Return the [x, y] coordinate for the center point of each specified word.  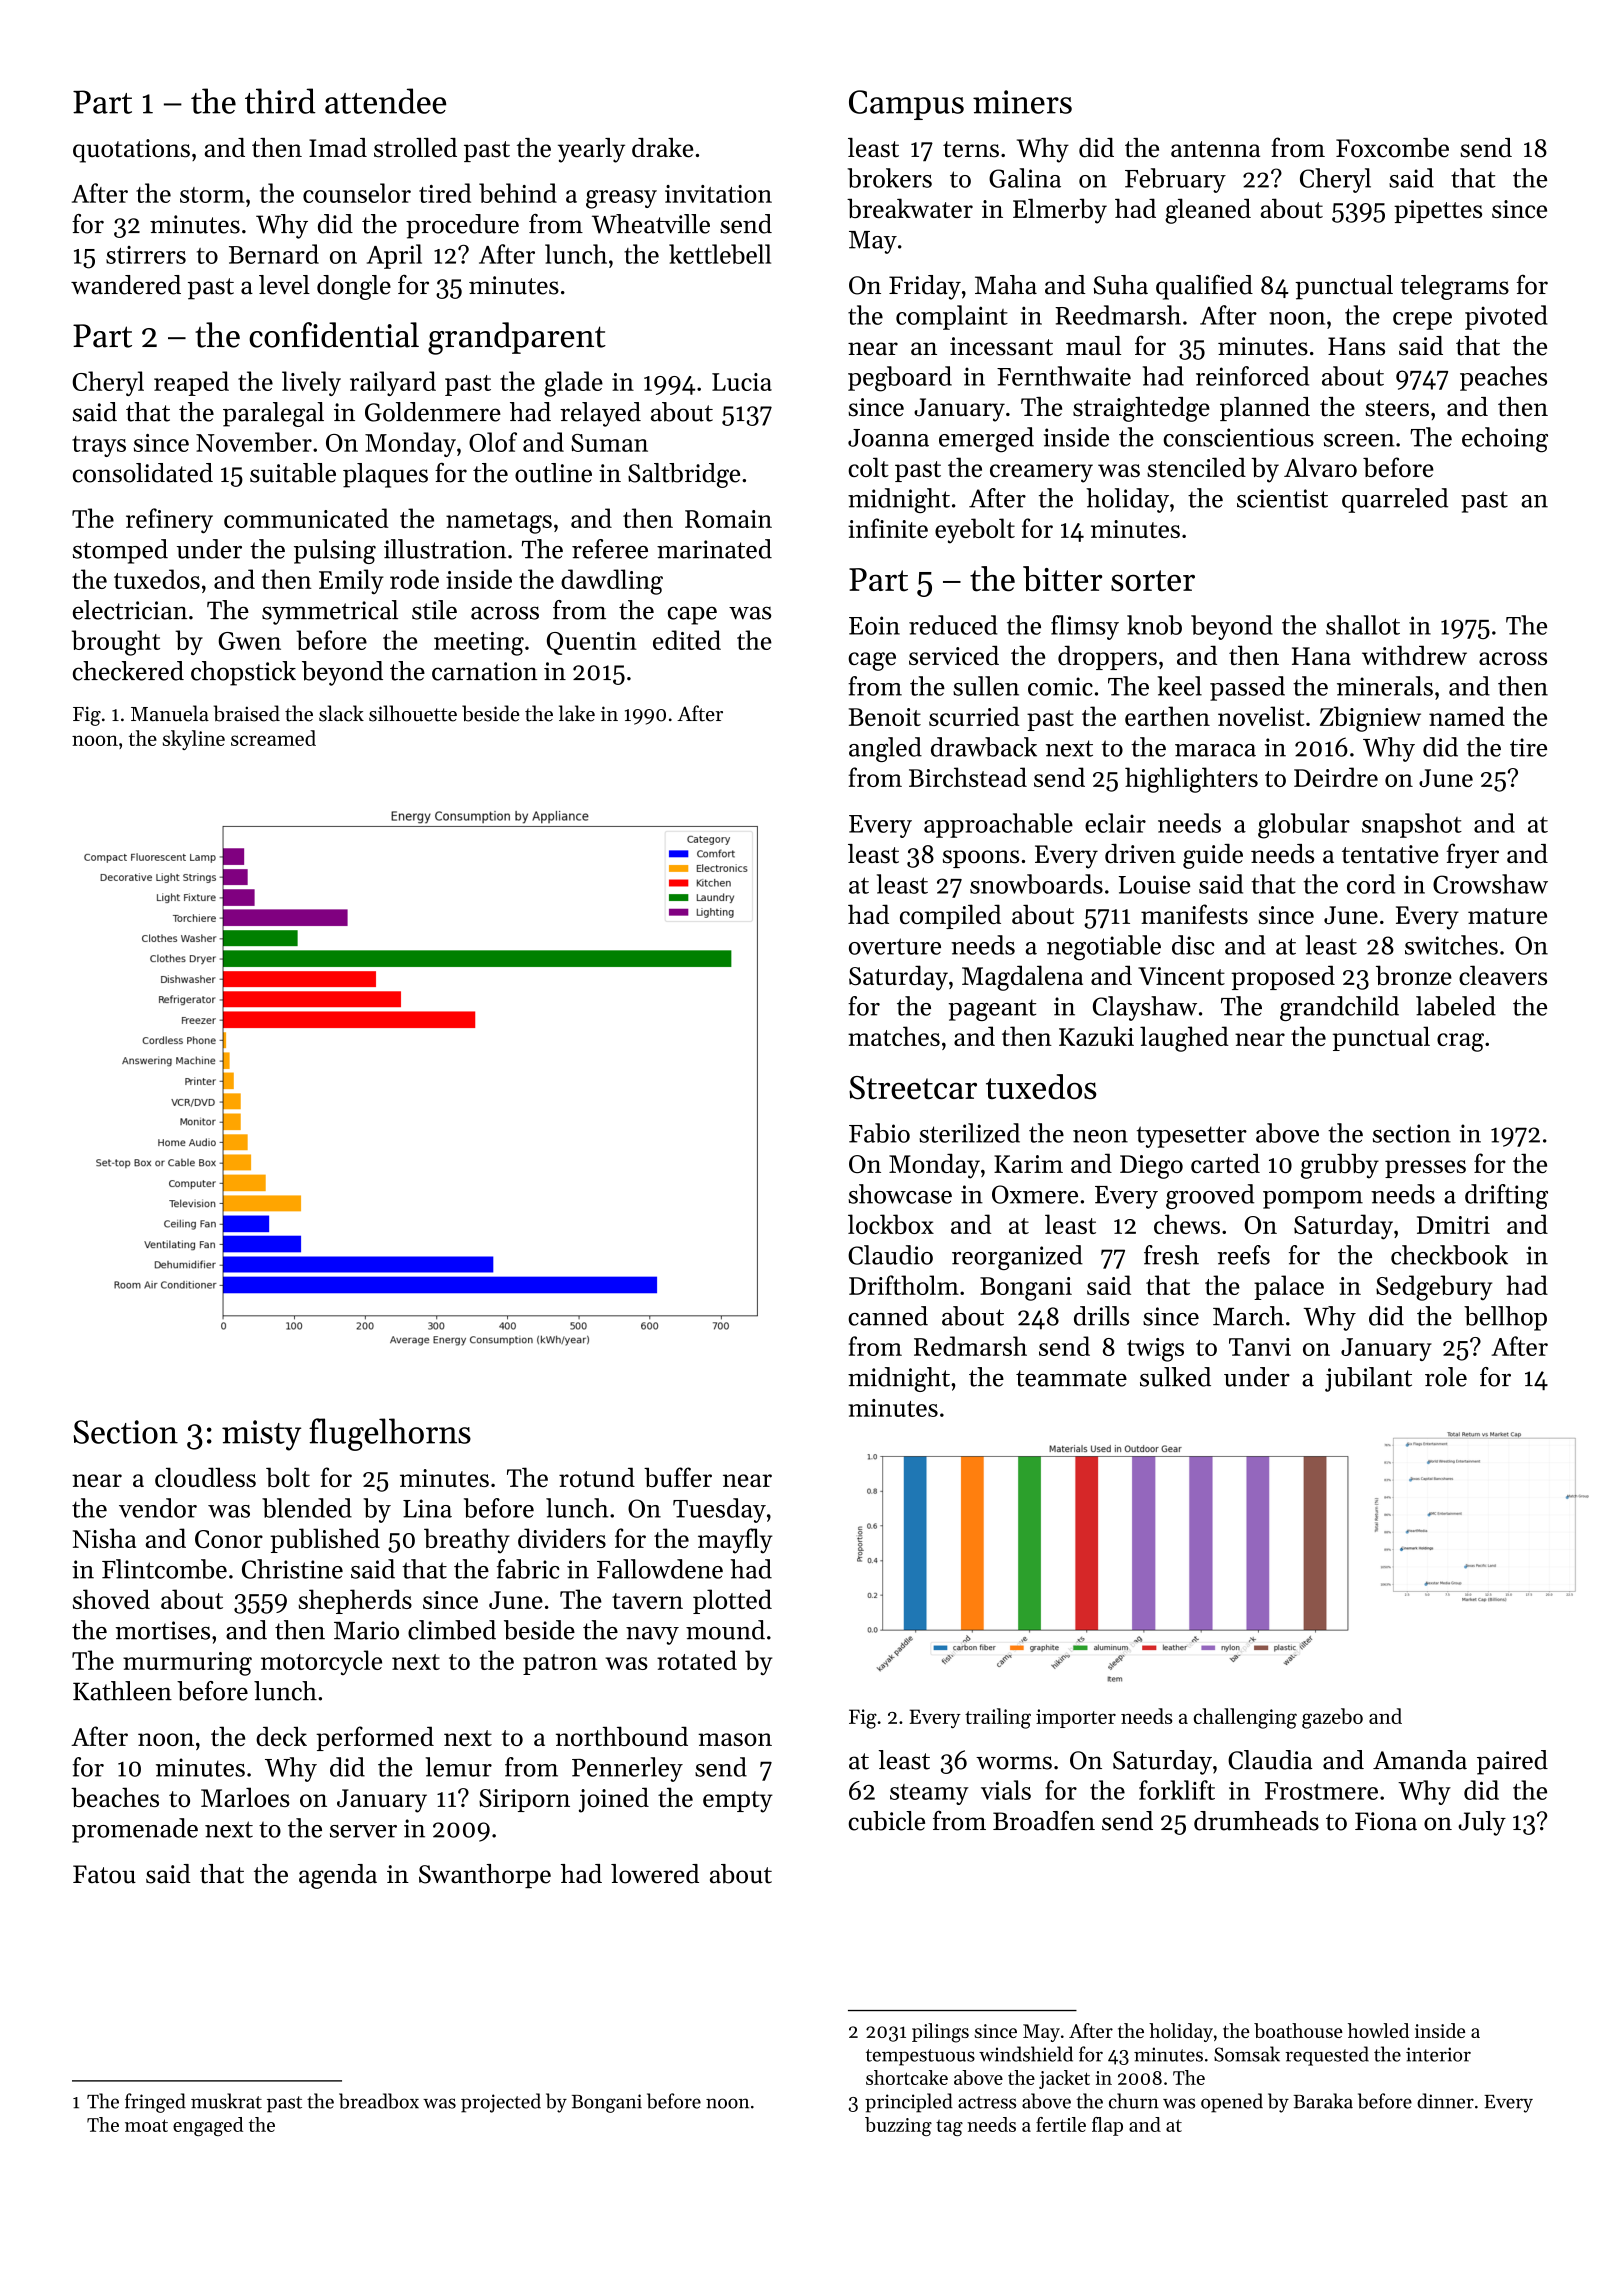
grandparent [517, 338]
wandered [126, 285]
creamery [1041, 473]
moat [146, 2125]
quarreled [1395, 500]
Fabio [879, 1133]
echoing [1505, 440]
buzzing [898, 2126]
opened [1232, 2103]
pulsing [335, 551]
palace [1289, 1287]
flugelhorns [390, 1434]
